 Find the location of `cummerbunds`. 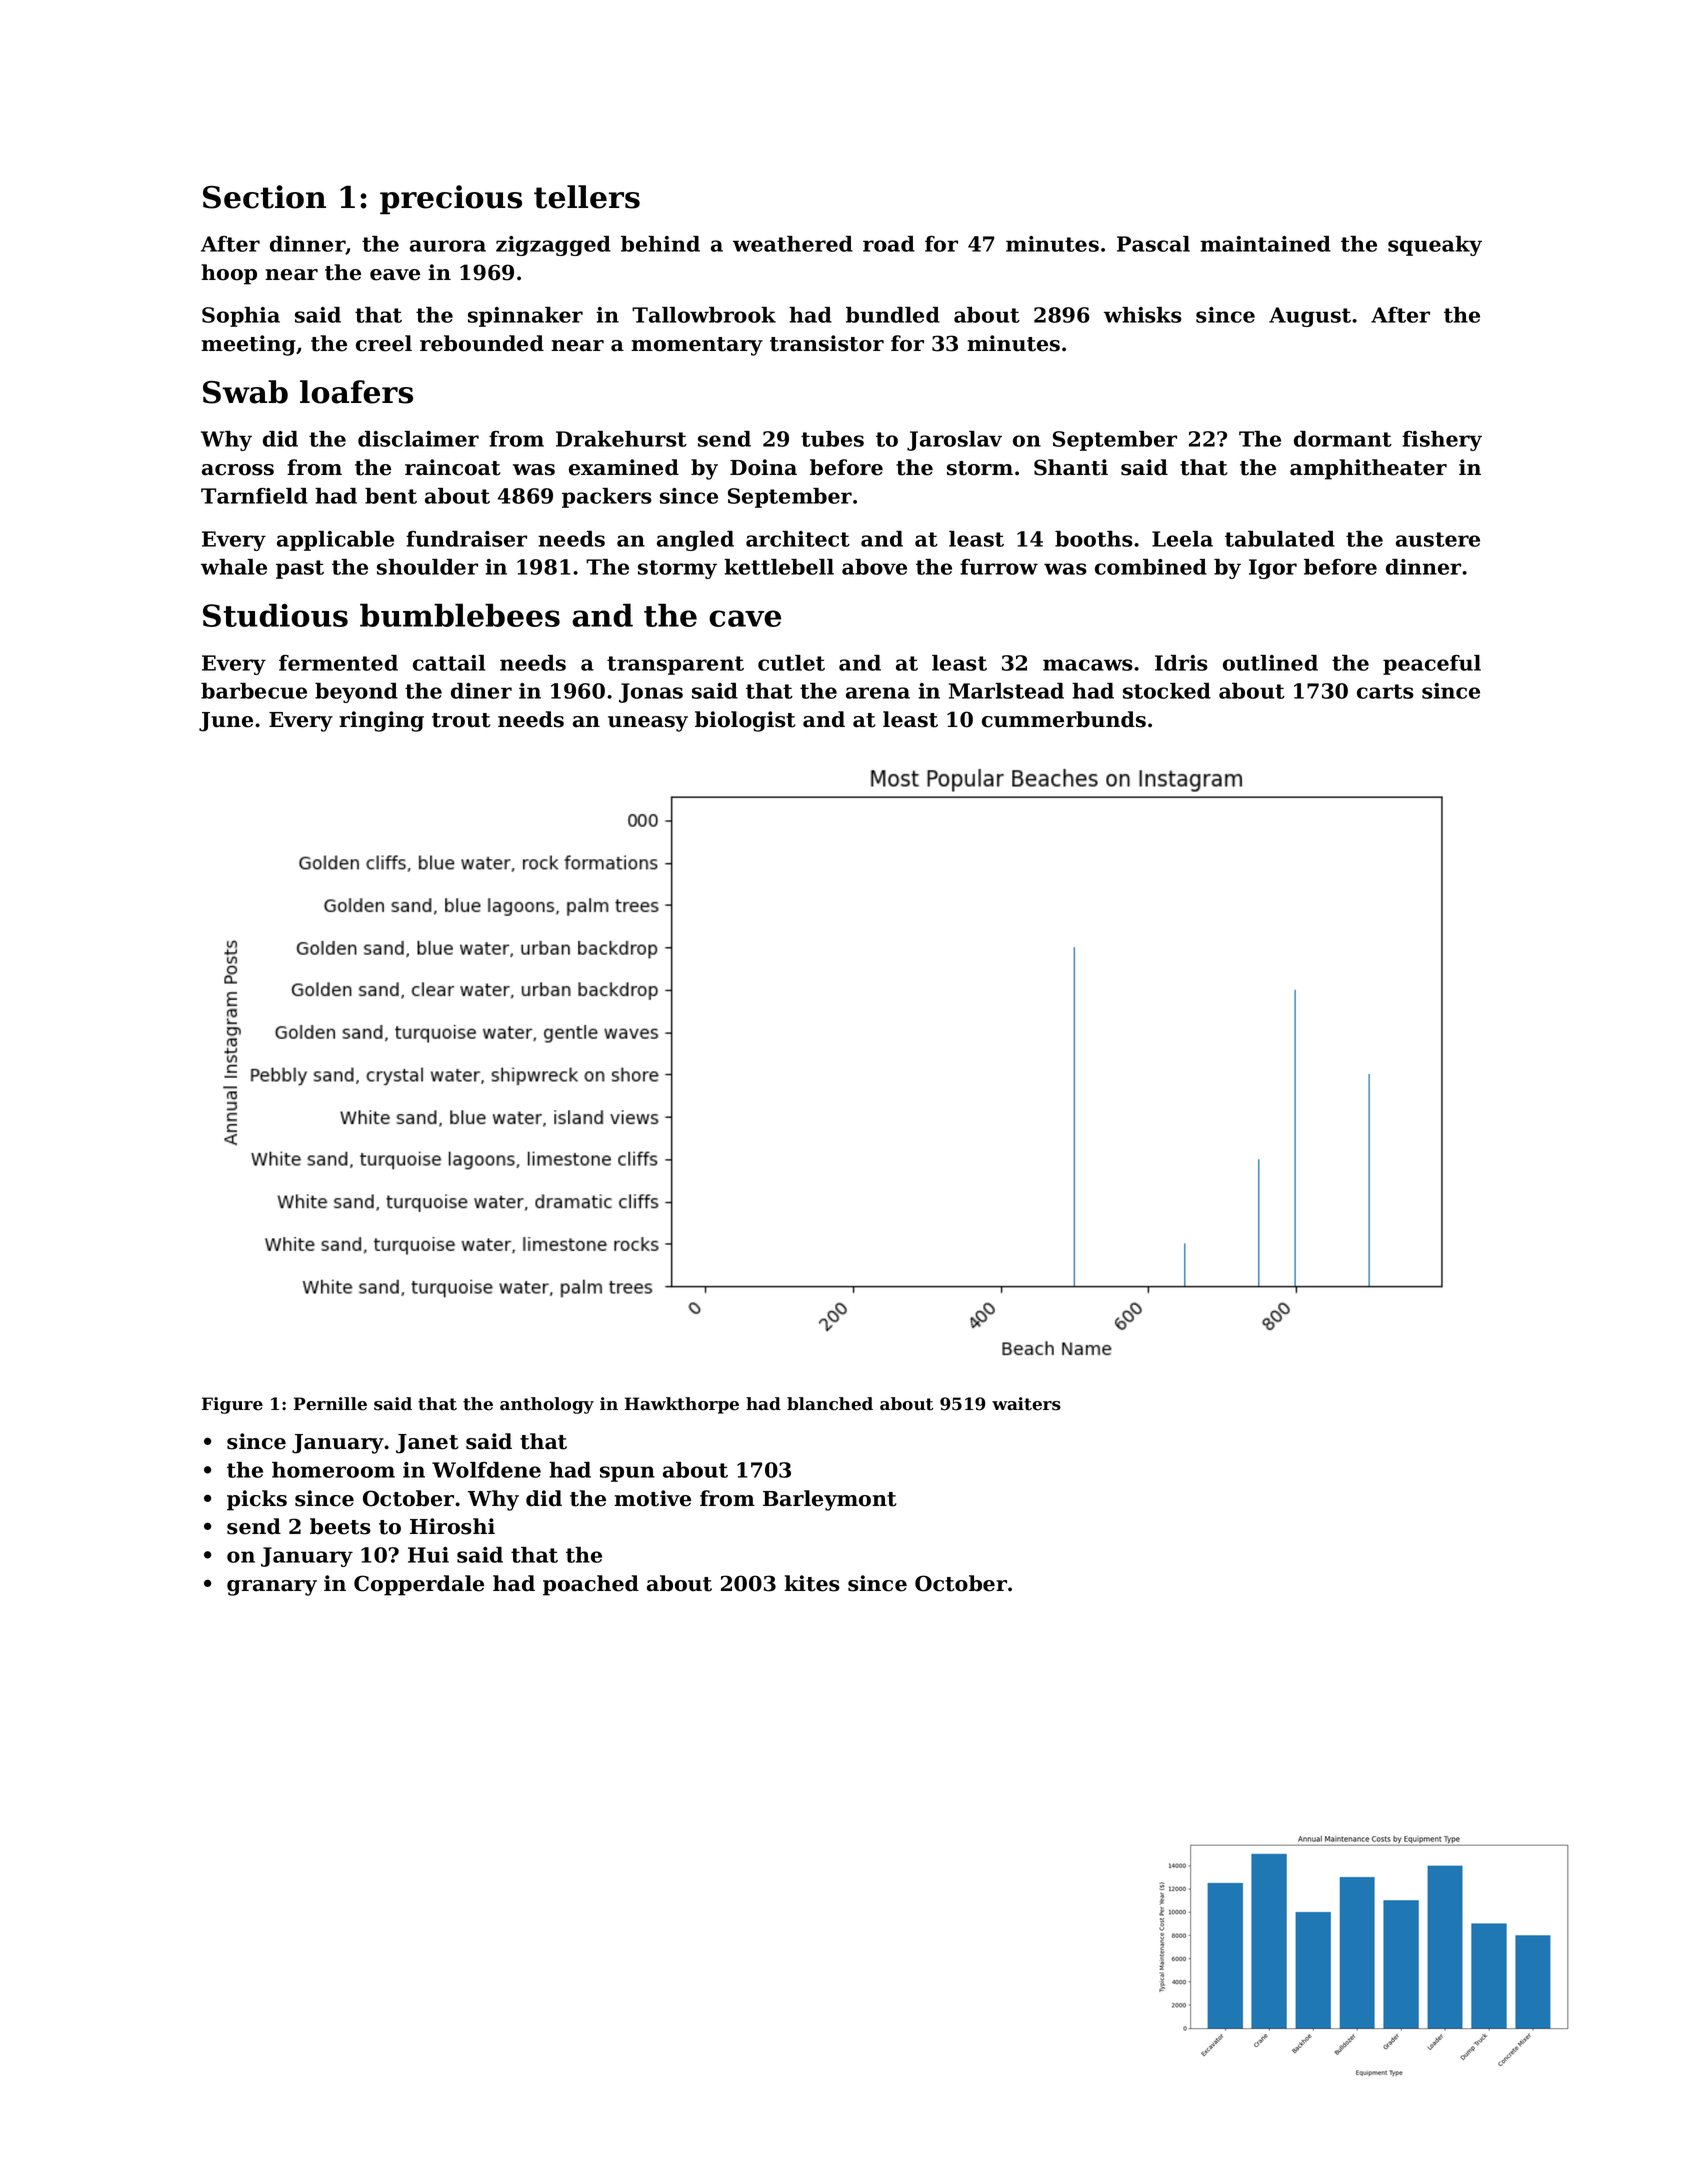

cummerbunds is located at coordinates (1064, 719).
